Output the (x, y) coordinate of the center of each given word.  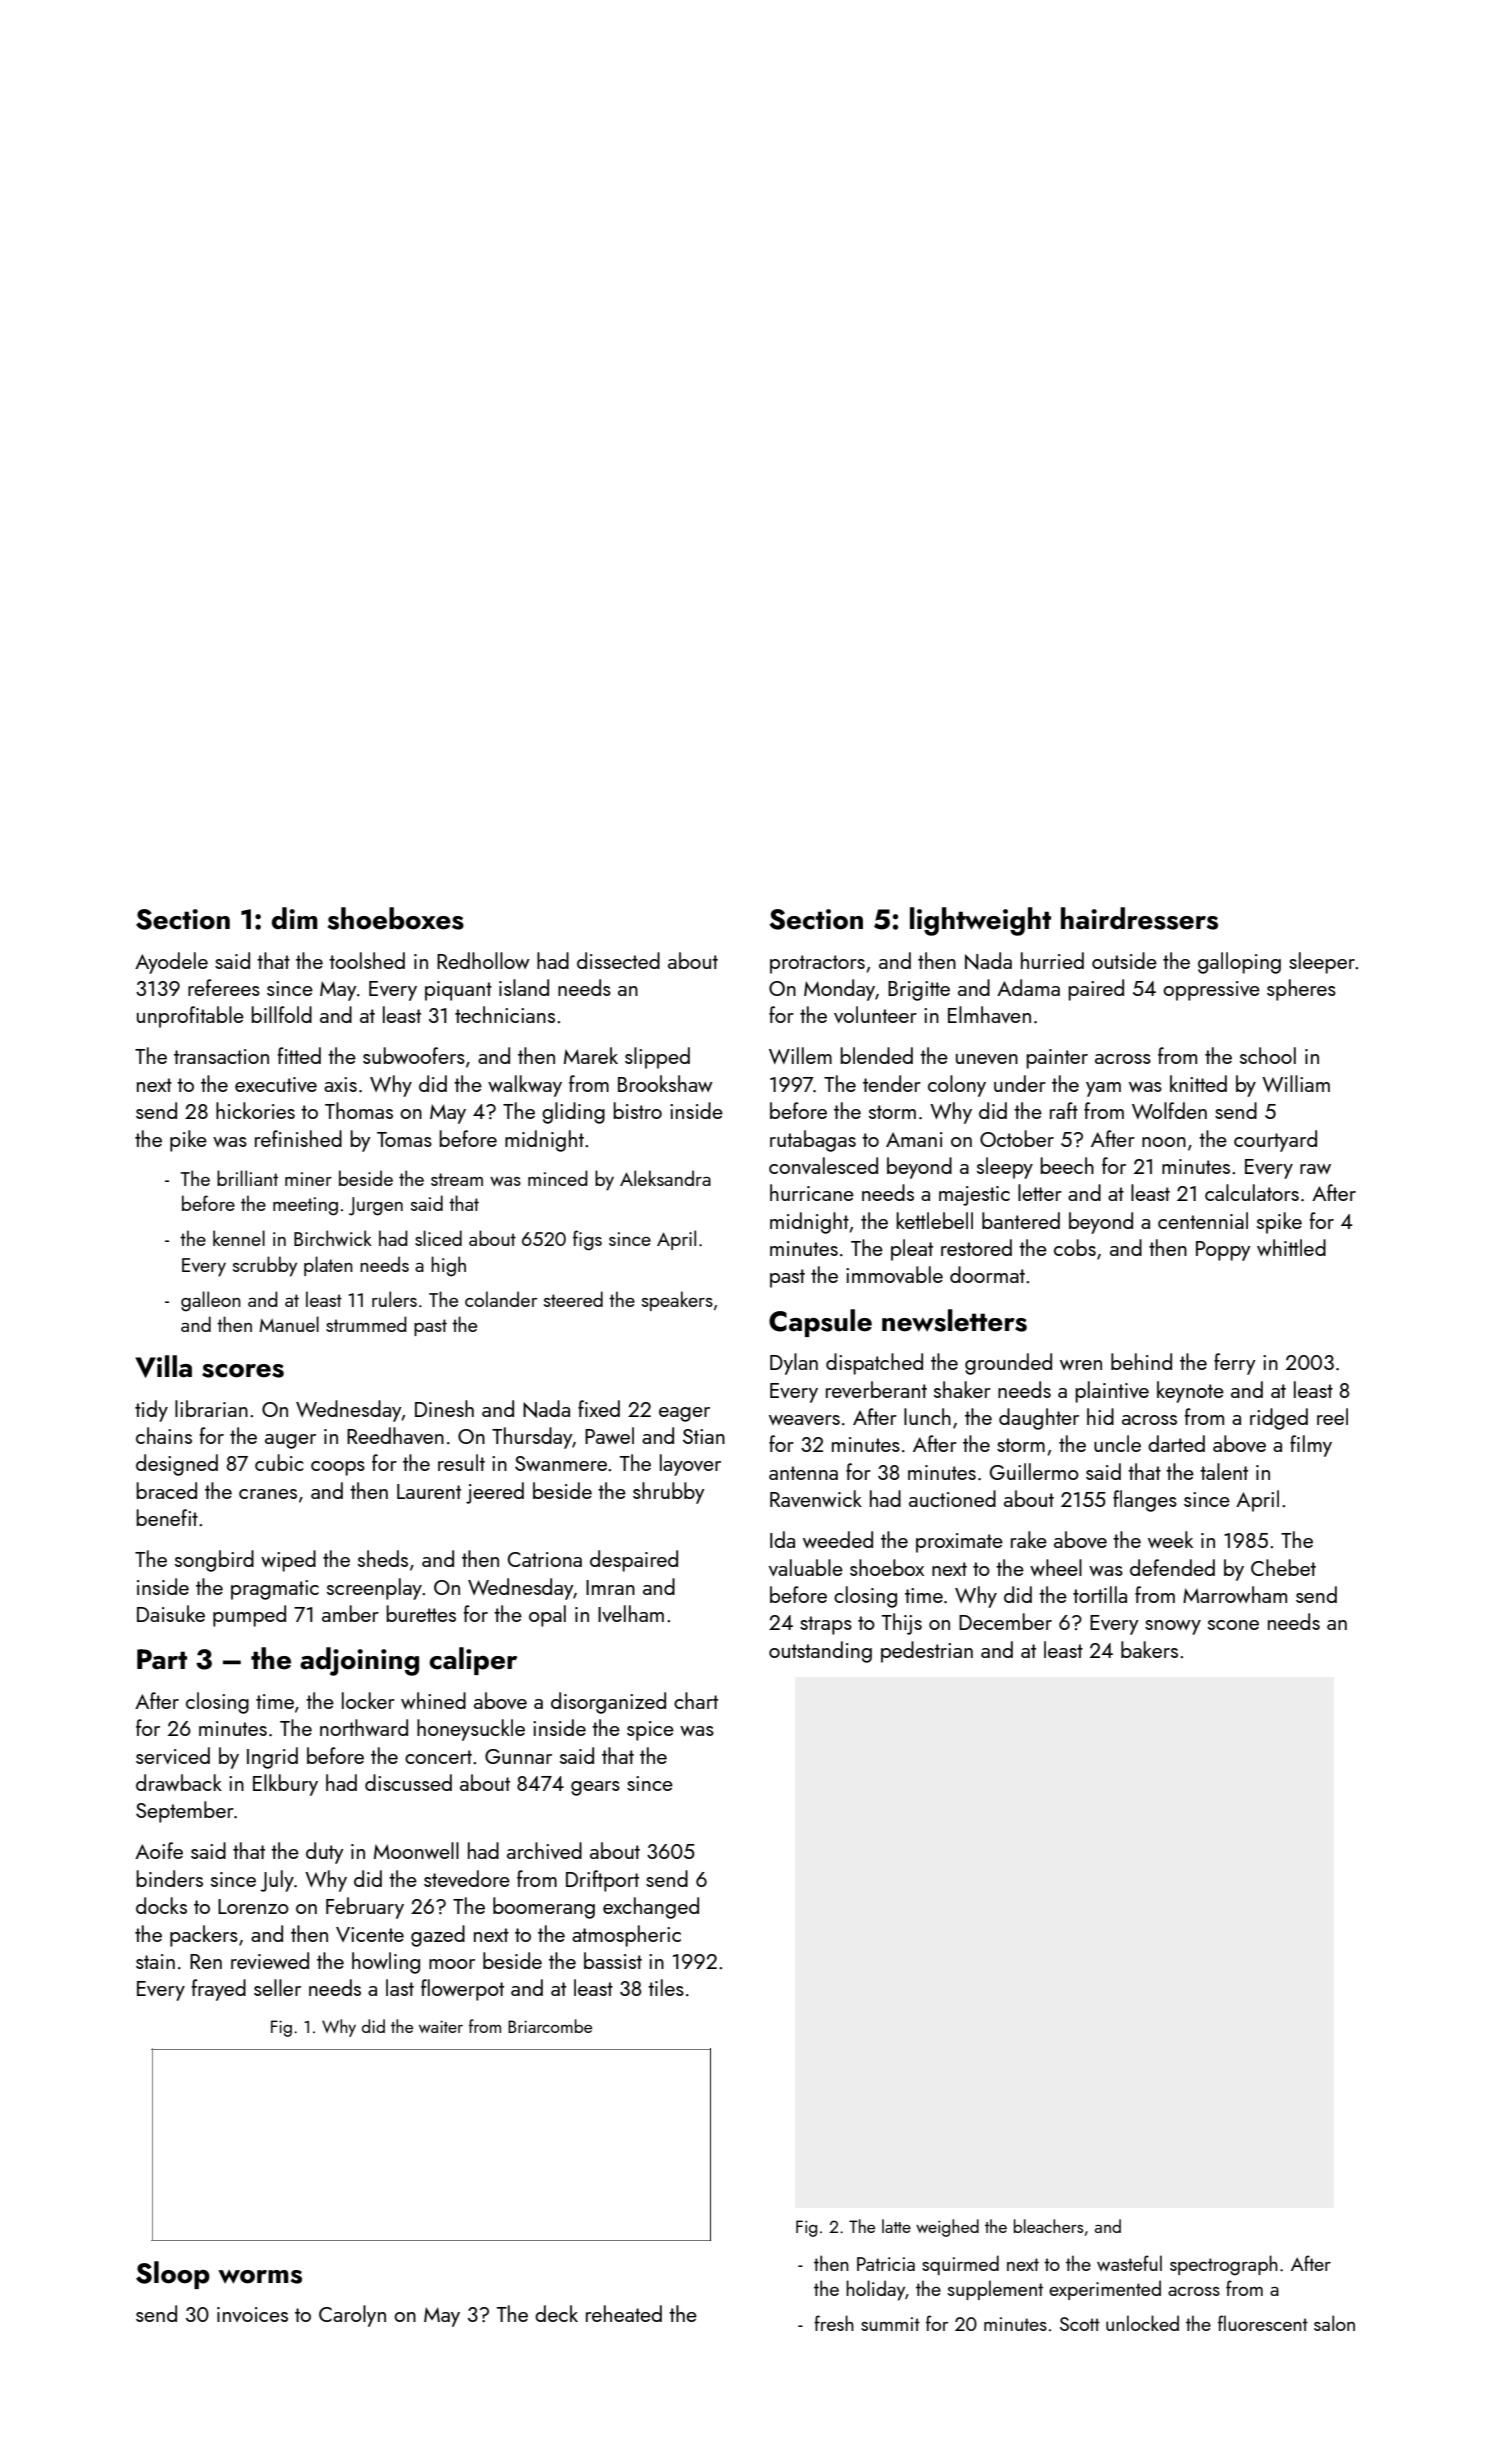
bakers (1149, 1649)
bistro (637, 1110)
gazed (438, 1936)
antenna (803, 1473)
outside (1124, 960)
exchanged (651, 1908)
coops (338, 1468)
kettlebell (934, 1220)
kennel (239, 1238)
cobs (1075, 1247)
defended (1172, 1567)
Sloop (173, 2275)
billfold (281, 1014)
